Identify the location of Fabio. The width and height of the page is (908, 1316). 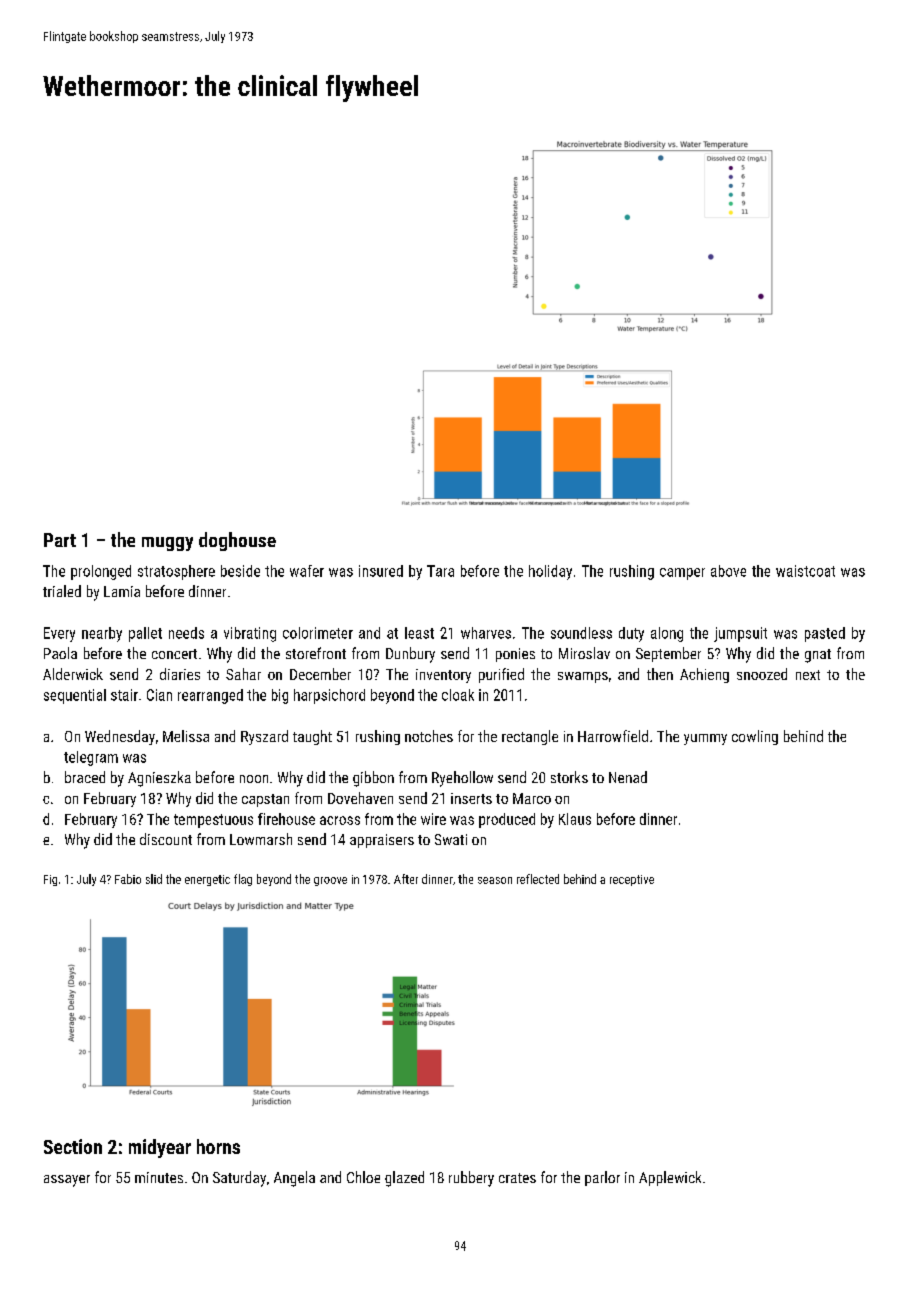
(128, 879).
